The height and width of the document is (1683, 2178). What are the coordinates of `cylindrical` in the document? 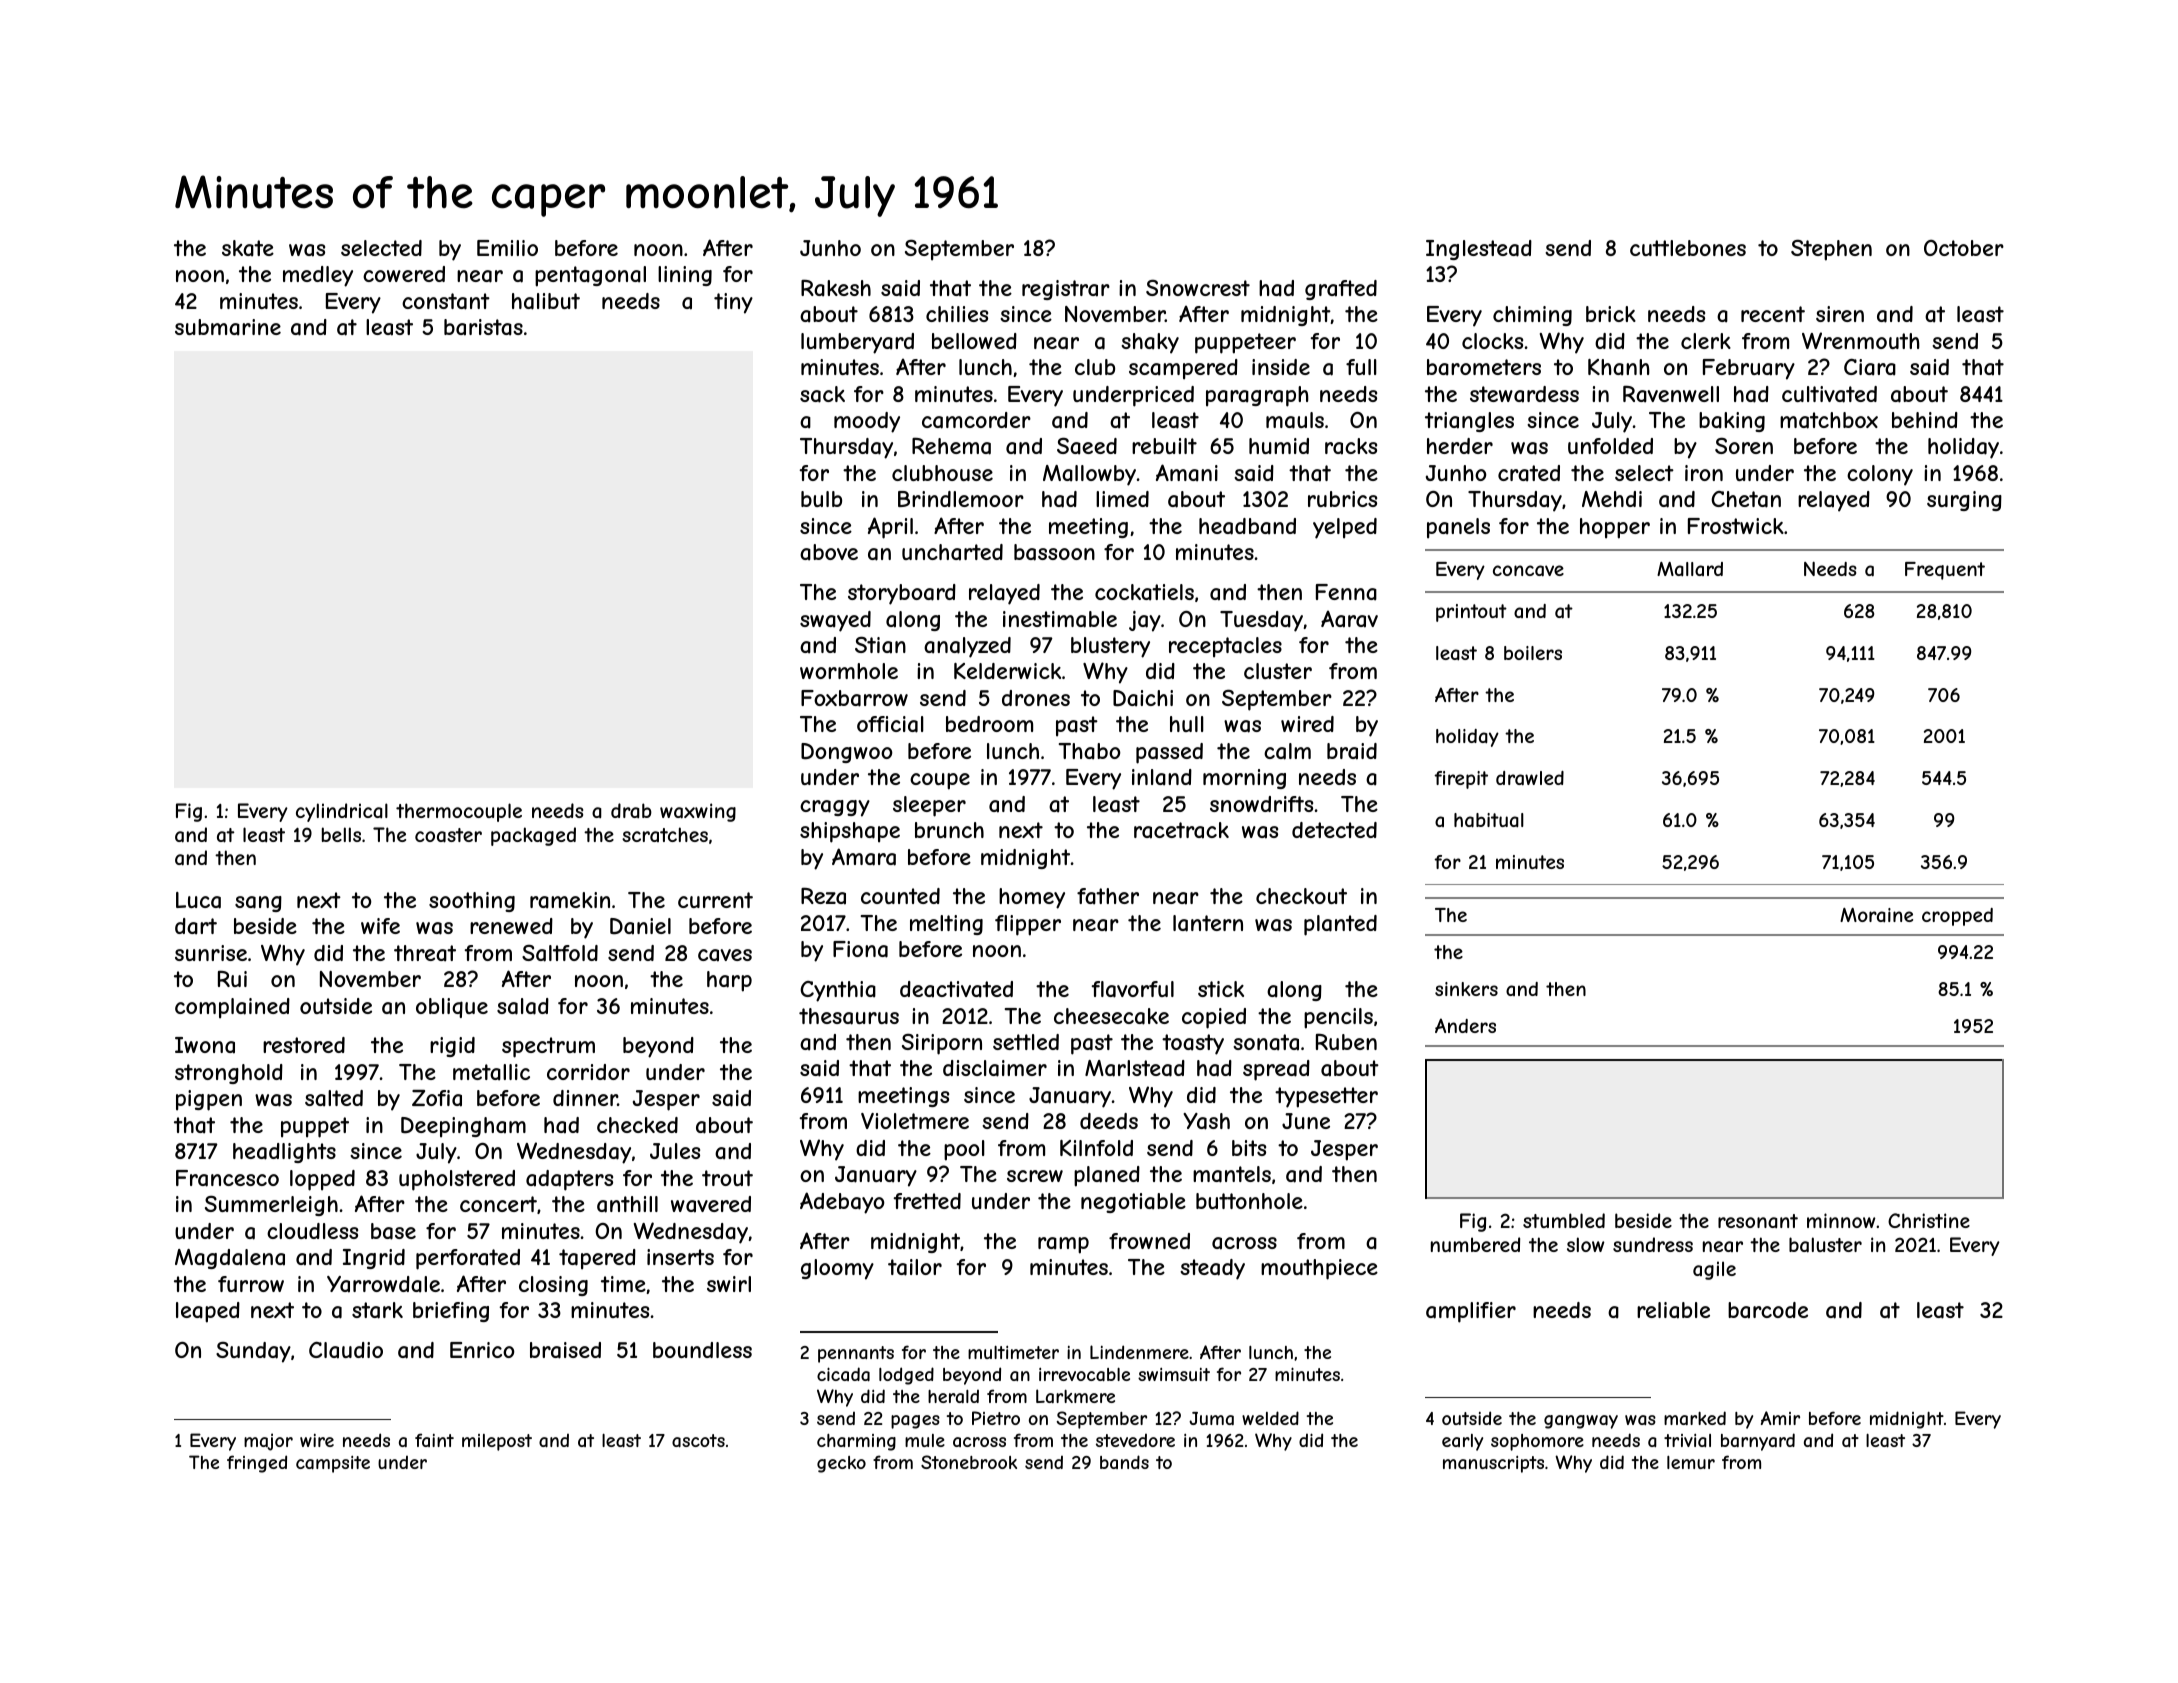 It's located at (342, 812).
